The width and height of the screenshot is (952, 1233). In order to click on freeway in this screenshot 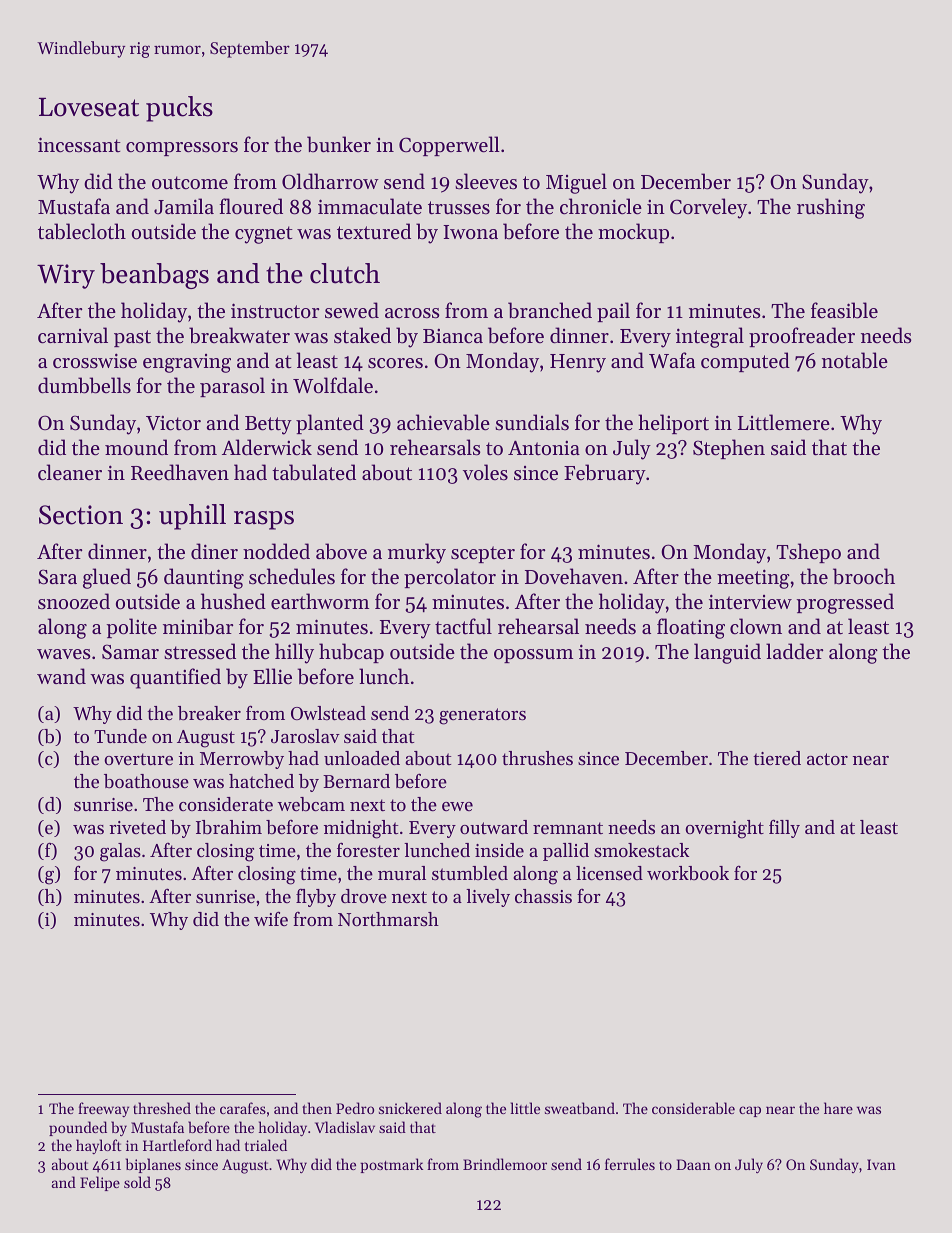, I will do `click(103, 1109)`.
